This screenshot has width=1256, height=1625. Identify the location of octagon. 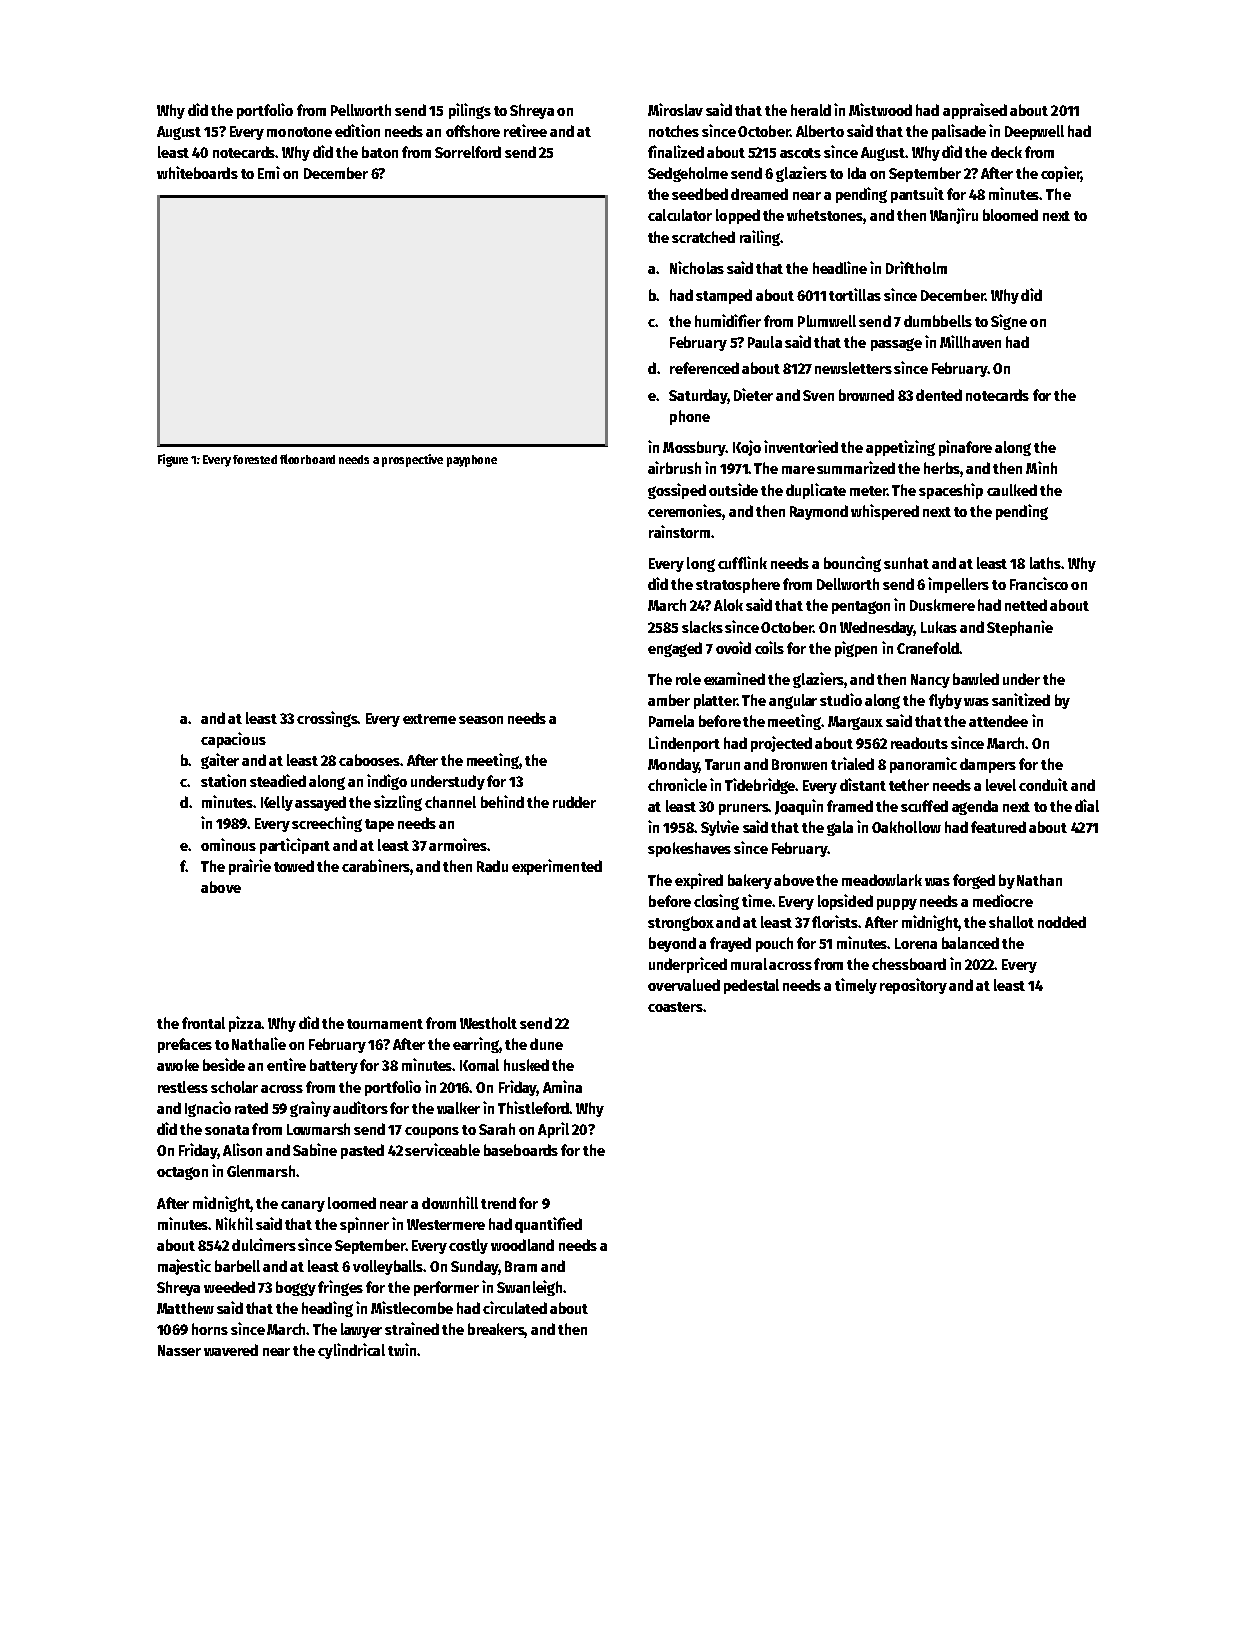
(182, 1173).
